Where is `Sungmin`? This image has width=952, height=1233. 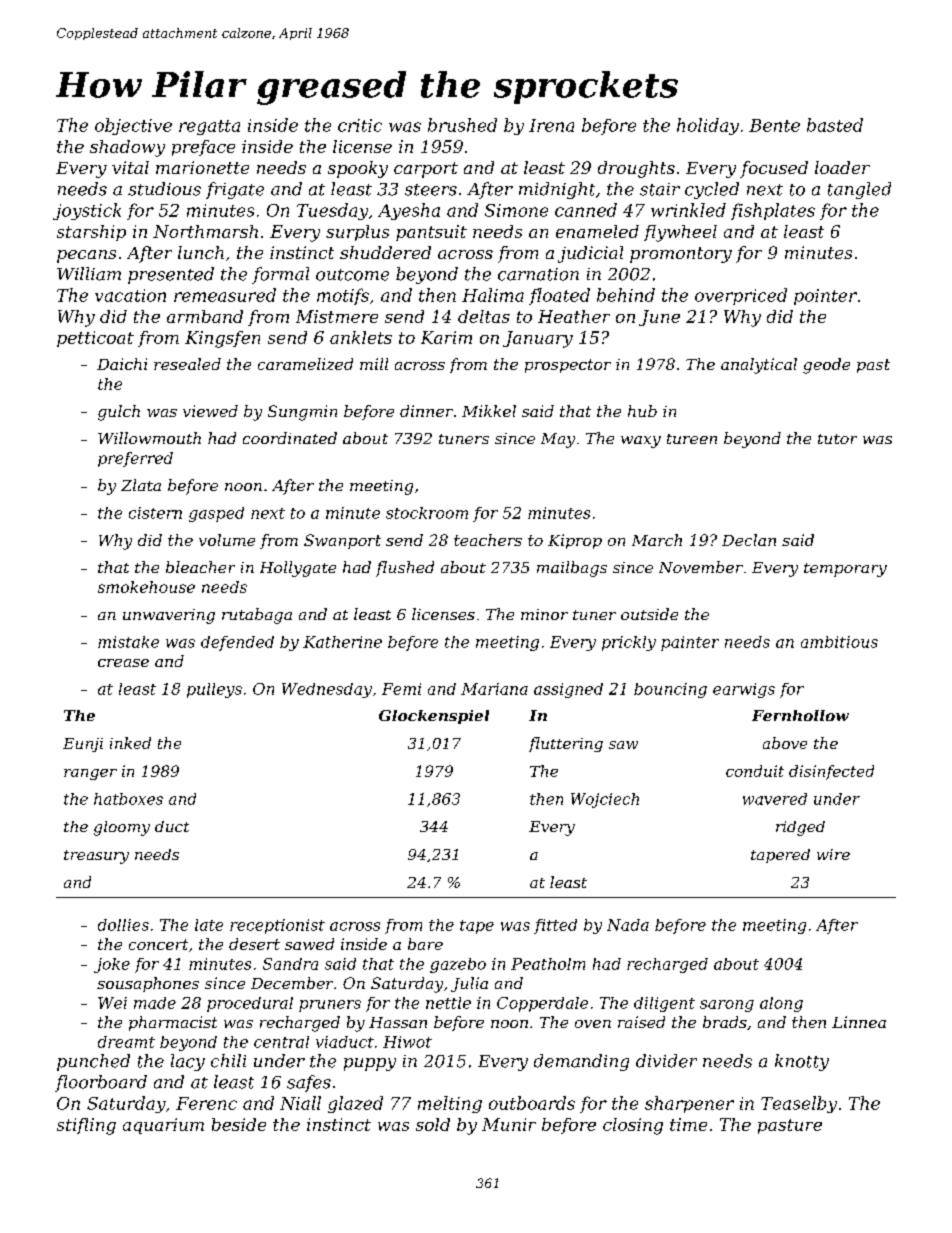
Sungmin is located at coordinates (302, 413).
